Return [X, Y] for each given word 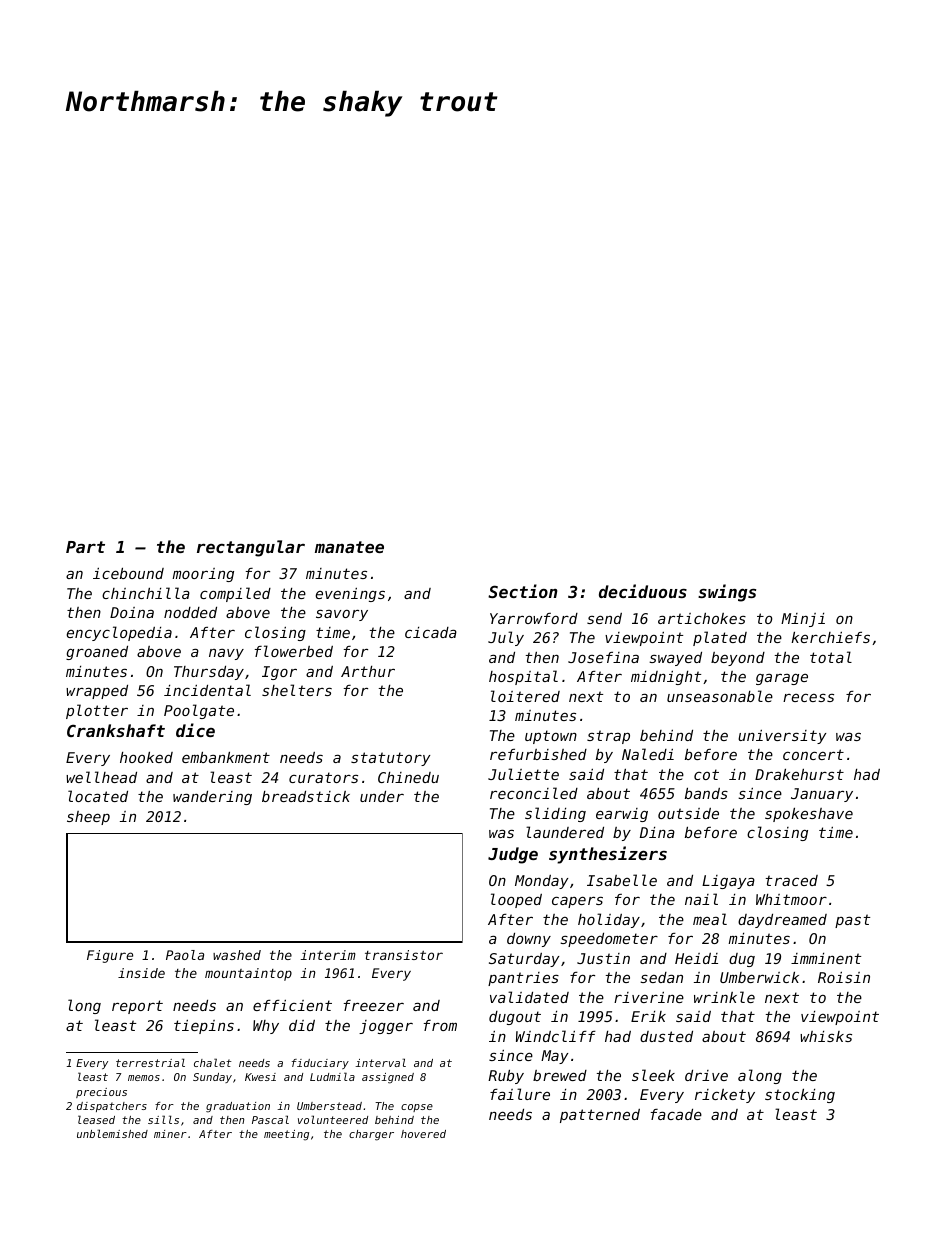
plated [720, 638]
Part [85, 547]
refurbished [538, 754]
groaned [97, 653]
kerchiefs [830, 637]
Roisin [844, 977]
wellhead [101, 777]
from [440, 1025]
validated [529, 997]
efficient [292, 1005]
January [822, 795]
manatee [349, 547]
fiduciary [320, 1064]
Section [522, 591]
